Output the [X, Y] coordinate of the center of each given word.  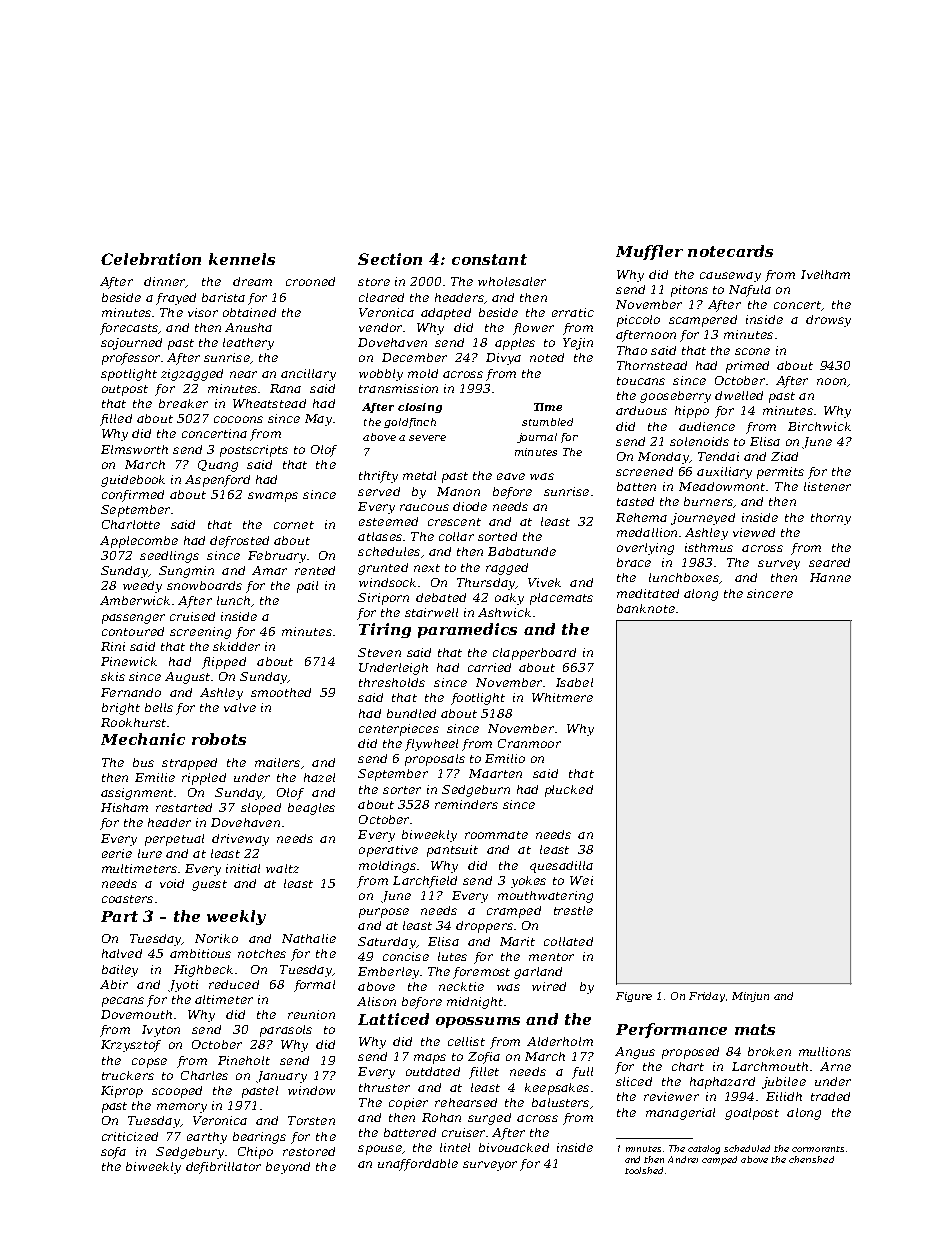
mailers [277, 762]
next [427, 568]
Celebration [151, 259]
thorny [831, 519]
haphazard [722, 1083]
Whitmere [562, 697]
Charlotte [131, 524]
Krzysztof [131, 1046]
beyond [288, 1168]
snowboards [204, 585]
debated [441, 597]
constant [489, 259]
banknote [646, 608]
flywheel [431, 745]
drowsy [828, 321]
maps [430, 1059]
